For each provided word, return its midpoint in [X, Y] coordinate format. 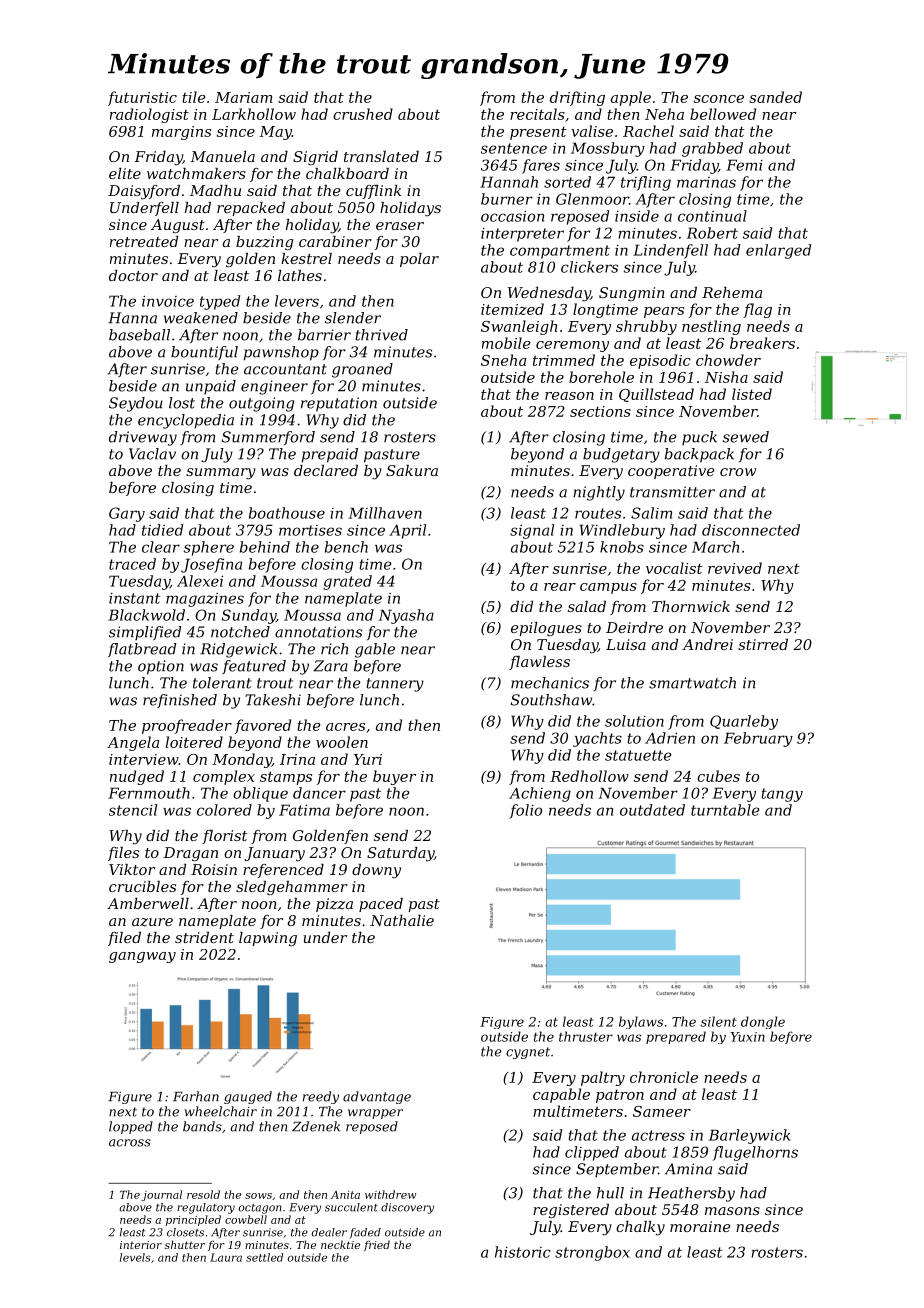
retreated [144, 241]
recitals [537, 114]
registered [571, 1211]
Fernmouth [149, 793]
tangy [782, 795]
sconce [719, 99]
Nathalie [402, 920]
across [130, 1143]
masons [732, 1211]
